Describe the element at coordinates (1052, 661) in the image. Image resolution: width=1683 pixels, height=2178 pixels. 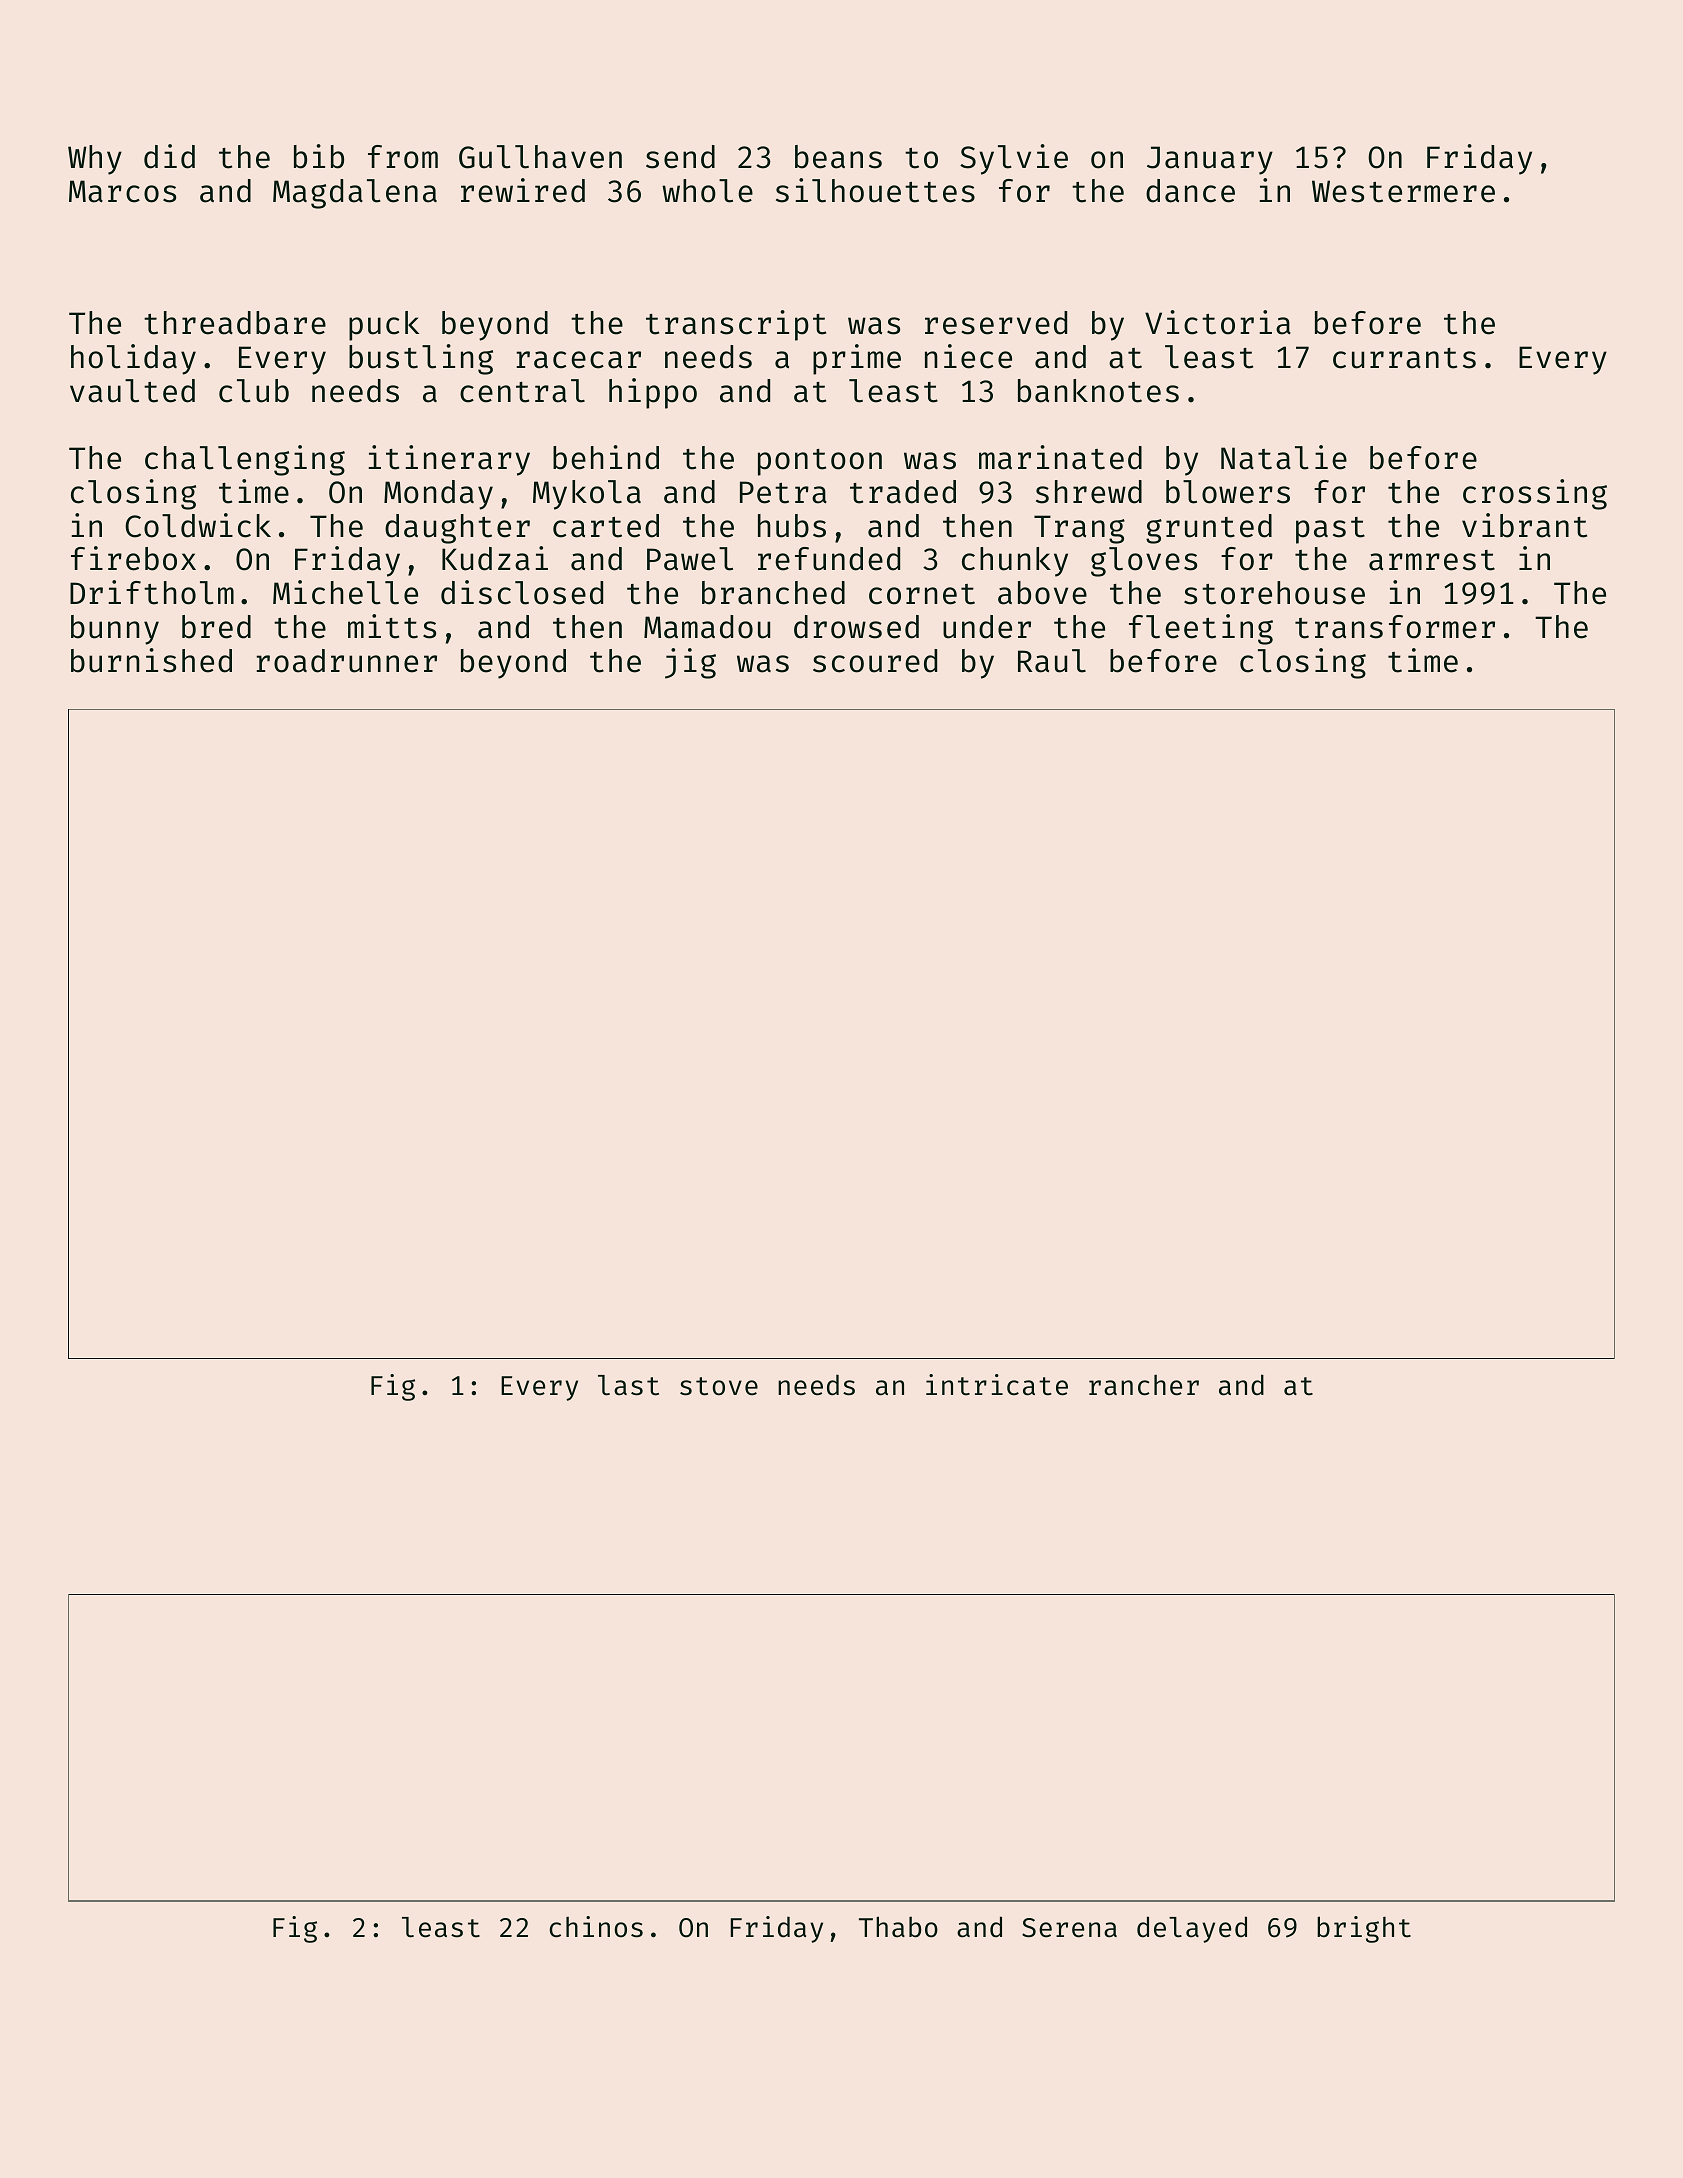
I see `Raul` at that location.
